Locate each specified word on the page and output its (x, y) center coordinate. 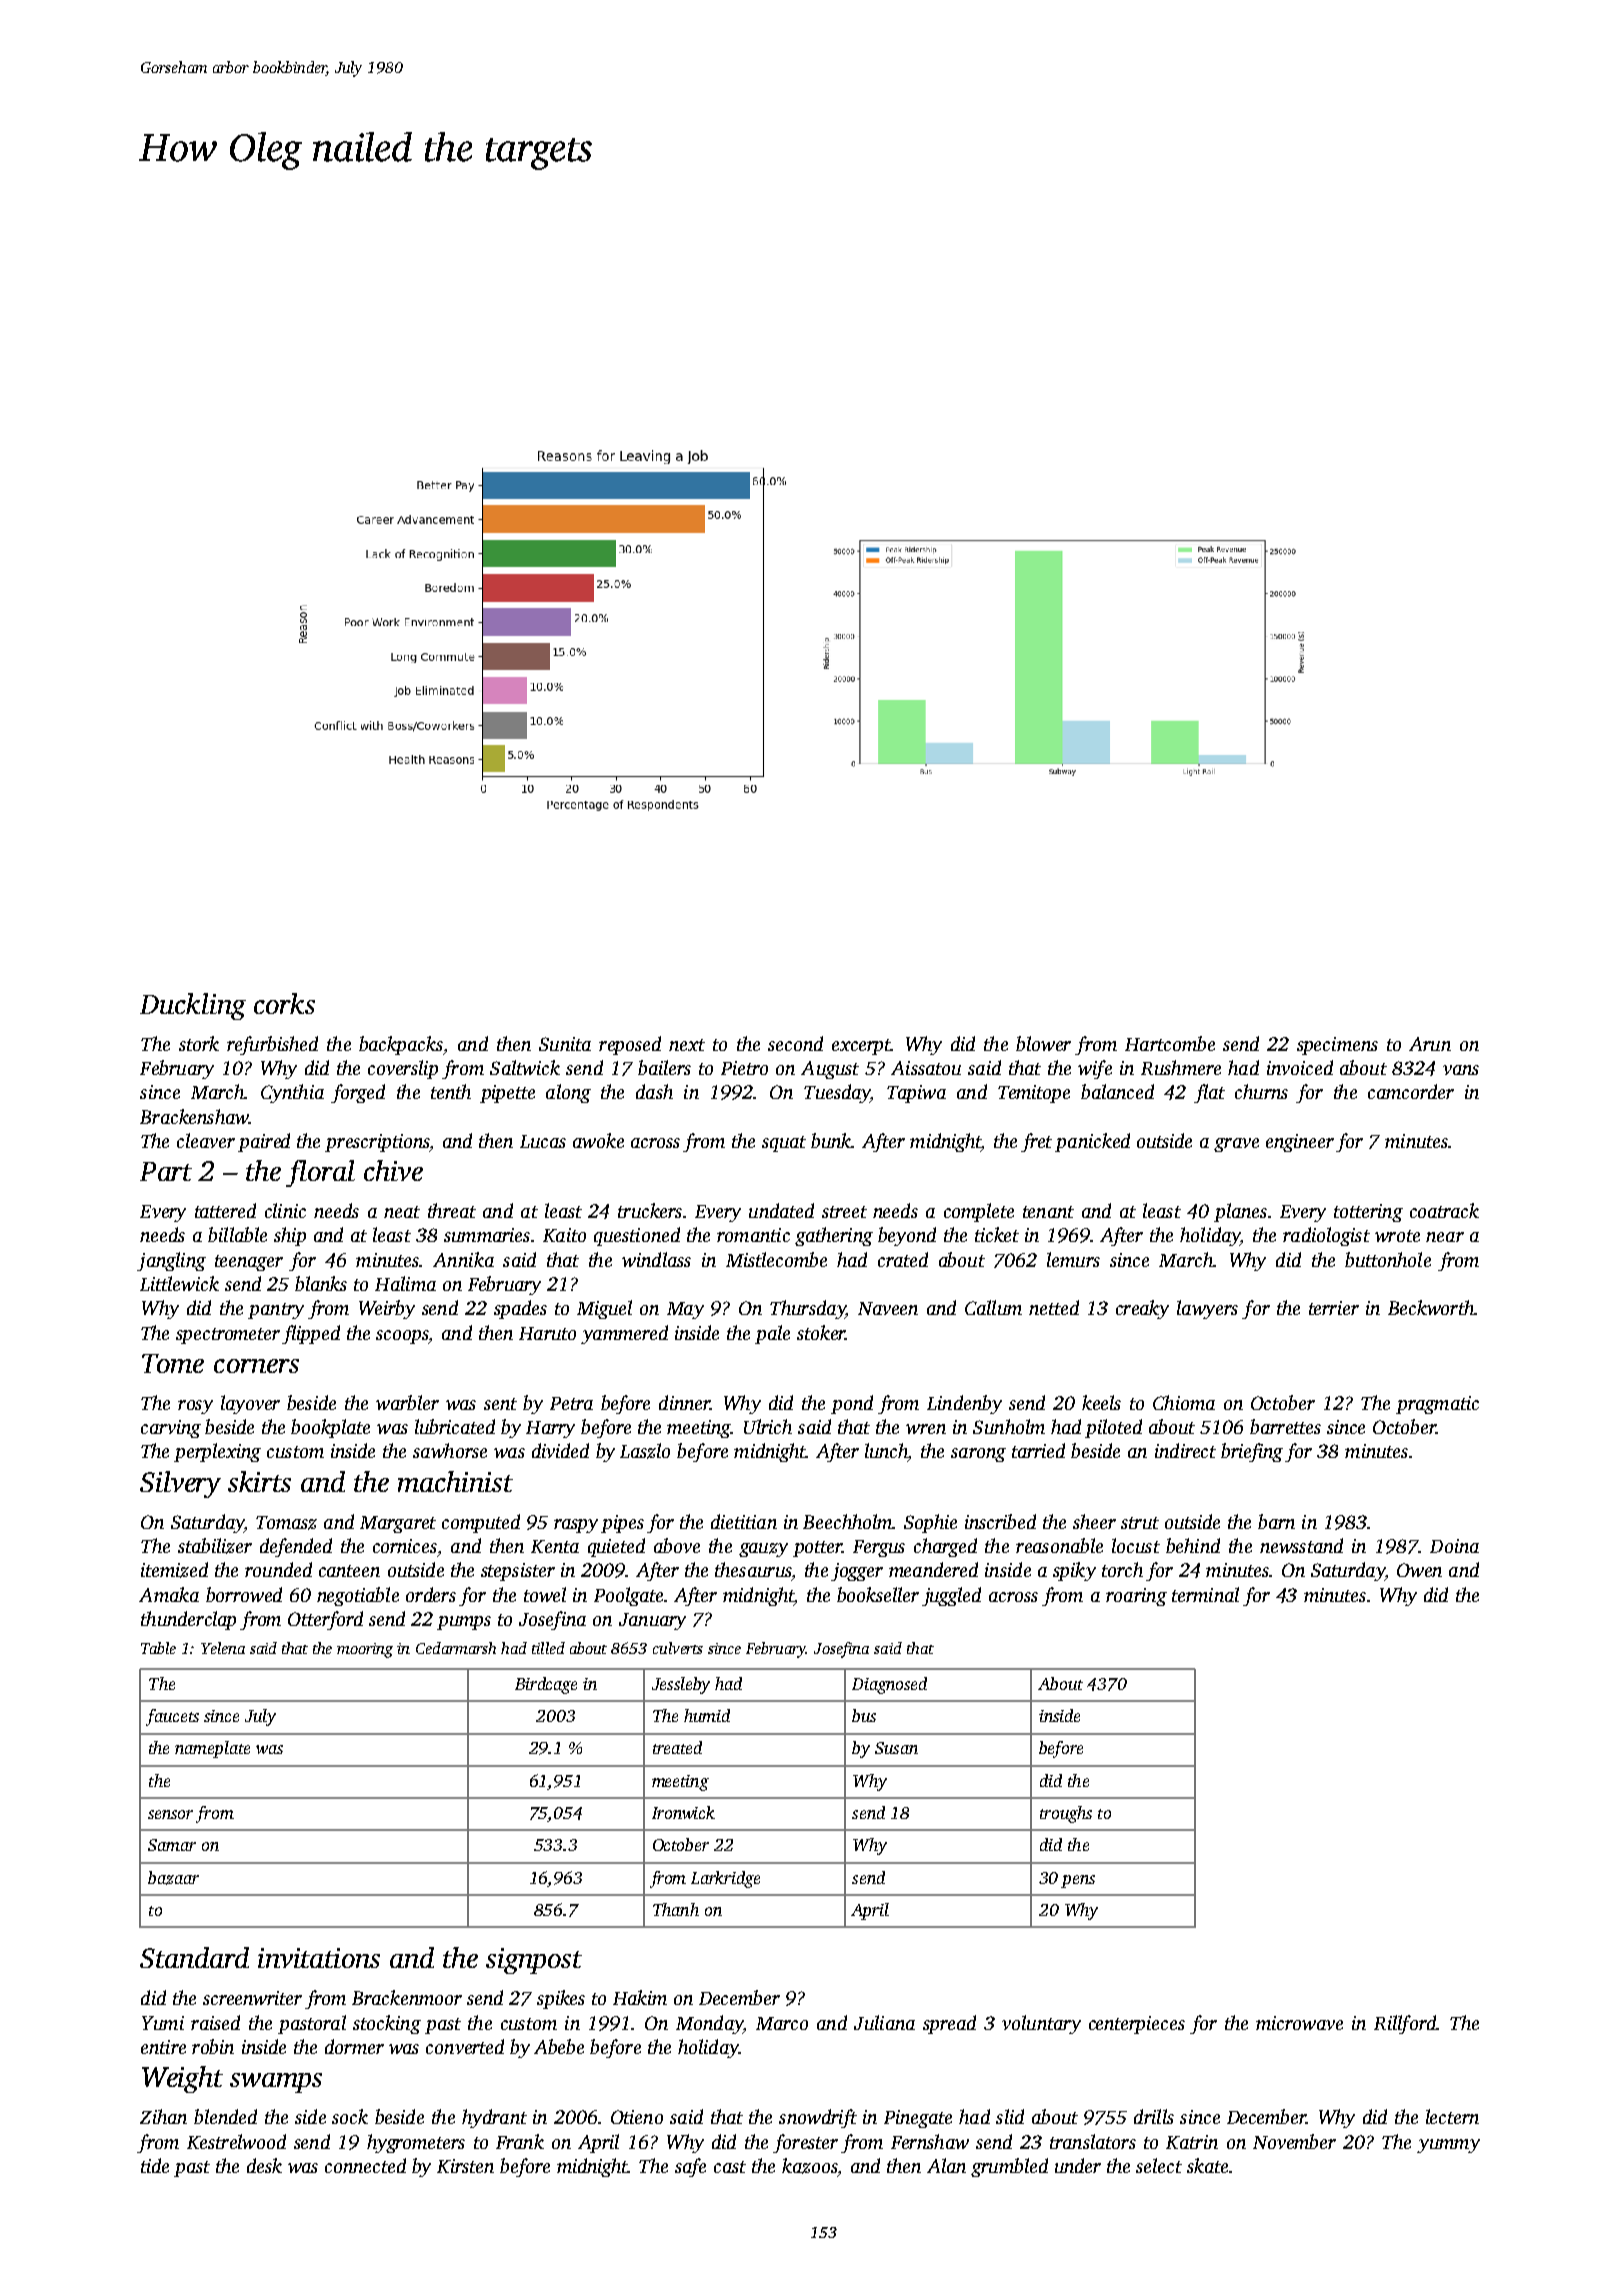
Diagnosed (889, 1685)
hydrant (494, 2118)
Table (158, 1648)
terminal (1205, 1594)
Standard (194, 1957)
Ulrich (768, 1426)
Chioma (1184, 1402)
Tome (173, 1363)
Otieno (637, 2117)
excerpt (861, 1047)
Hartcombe (1170, 1043)
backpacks (401, 1045)
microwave (1299, 2023)
